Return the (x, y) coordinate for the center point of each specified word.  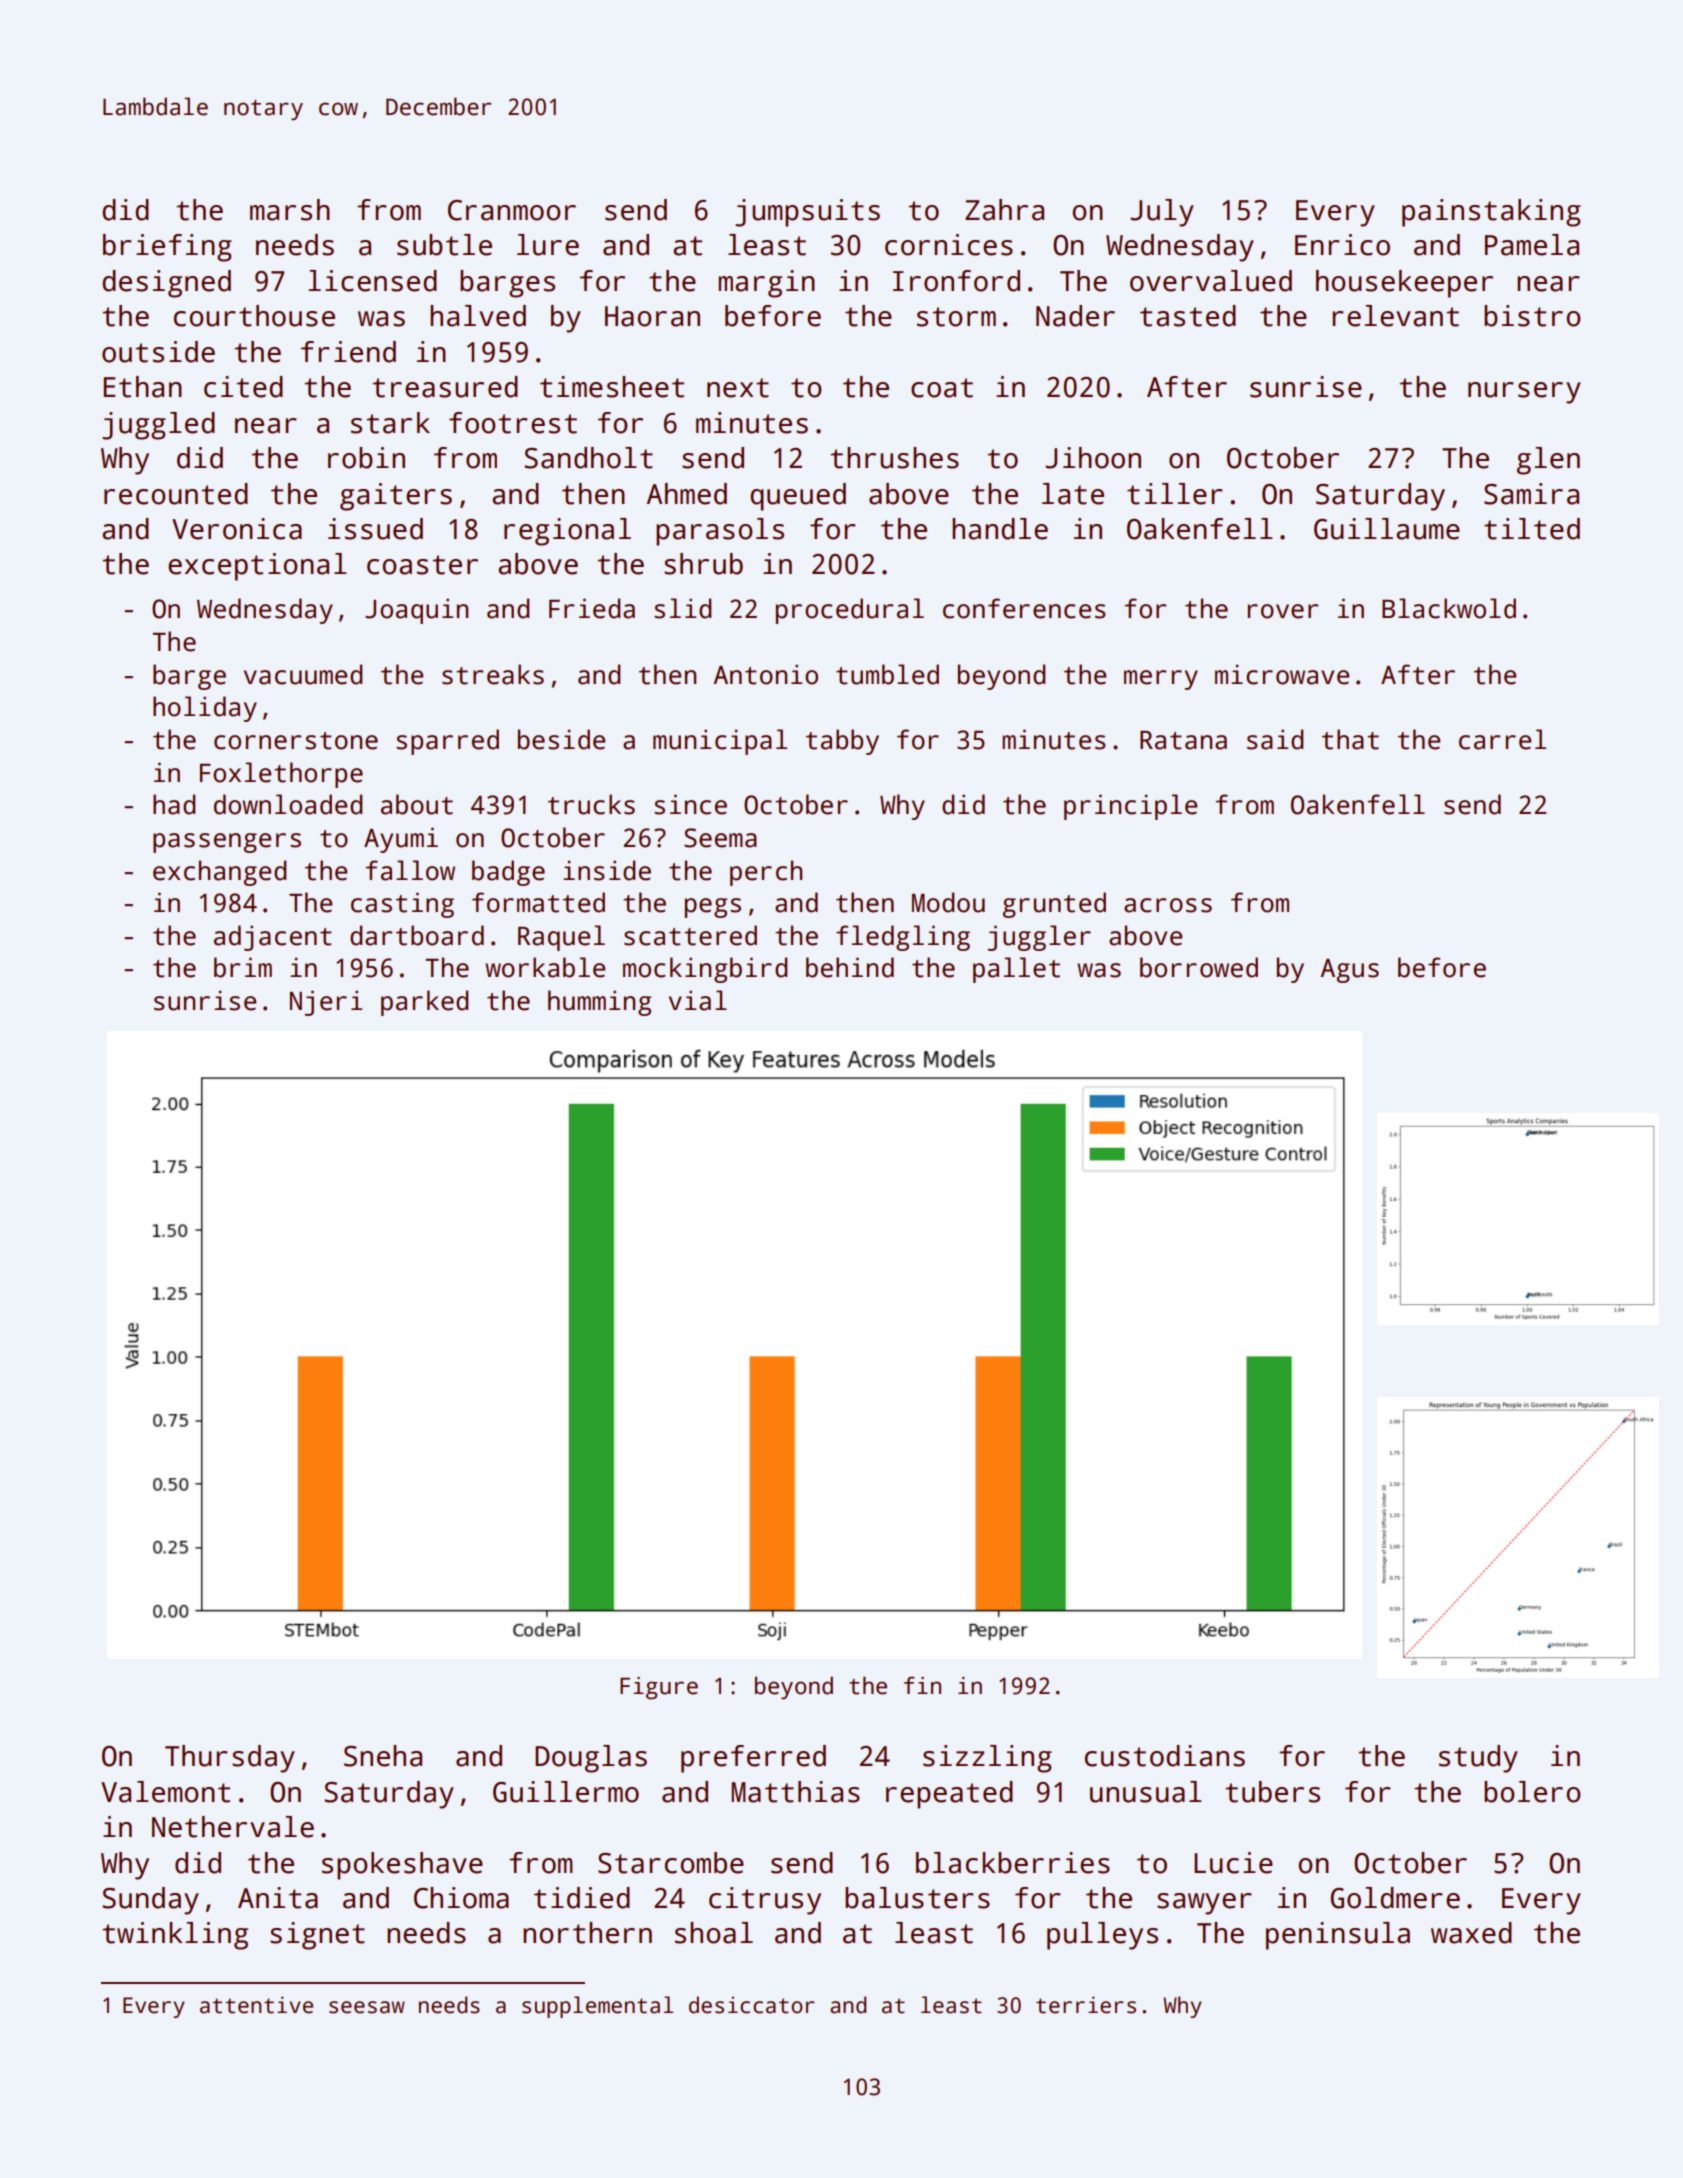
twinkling (175, 1936)
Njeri (326, 1003)
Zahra (1004, 210)
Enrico (1342, 245)
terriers (1086, 2005)
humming (599, 1003)
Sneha (383, 1756)
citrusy (765, 1901)
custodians (1165, 1756)
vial (698, 1000)
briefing (167, 248)
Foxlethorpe (281, 775)
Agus (1349, 971)
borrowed (1199, 967)
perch (766, 873)
